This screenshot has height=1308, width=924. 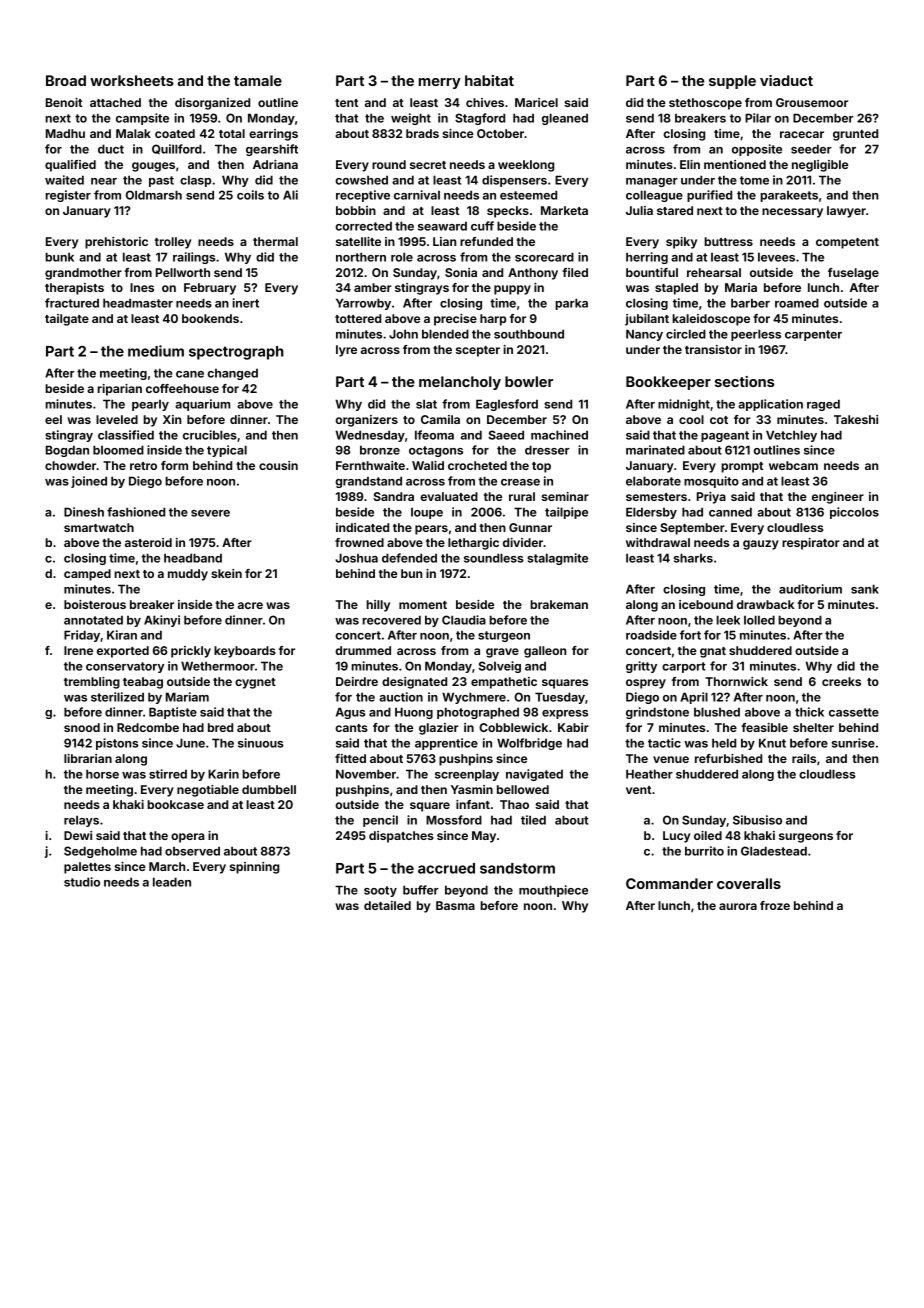 I want to click on exported, so click(x=123, y=652).
